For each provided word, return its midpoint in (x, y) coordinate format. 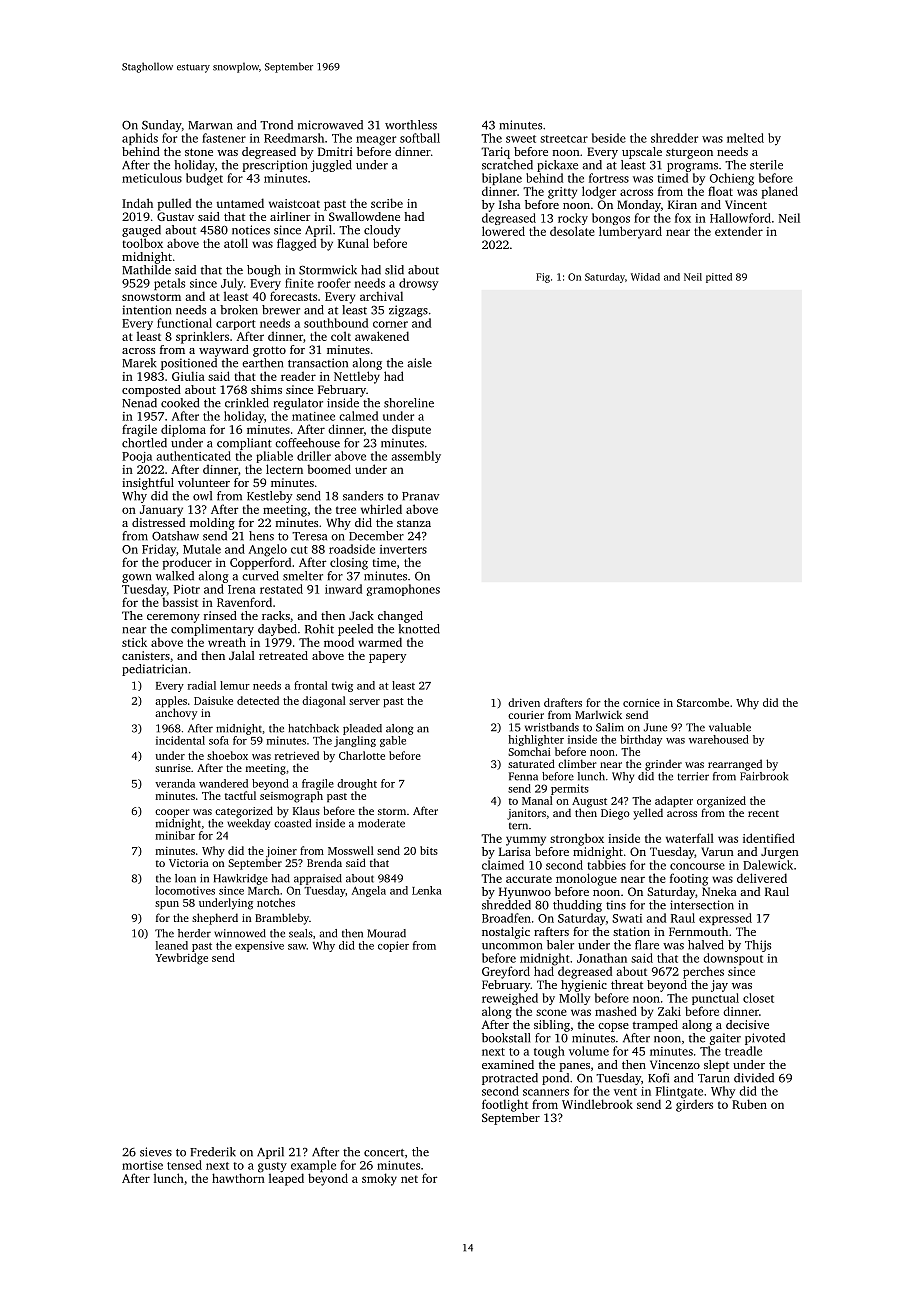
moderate (381, 823)
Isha (510, 204)
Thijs (758, 946)
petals (169, 284)
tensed (184, 1165)
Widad (645, 277)
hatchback (313, 728)
